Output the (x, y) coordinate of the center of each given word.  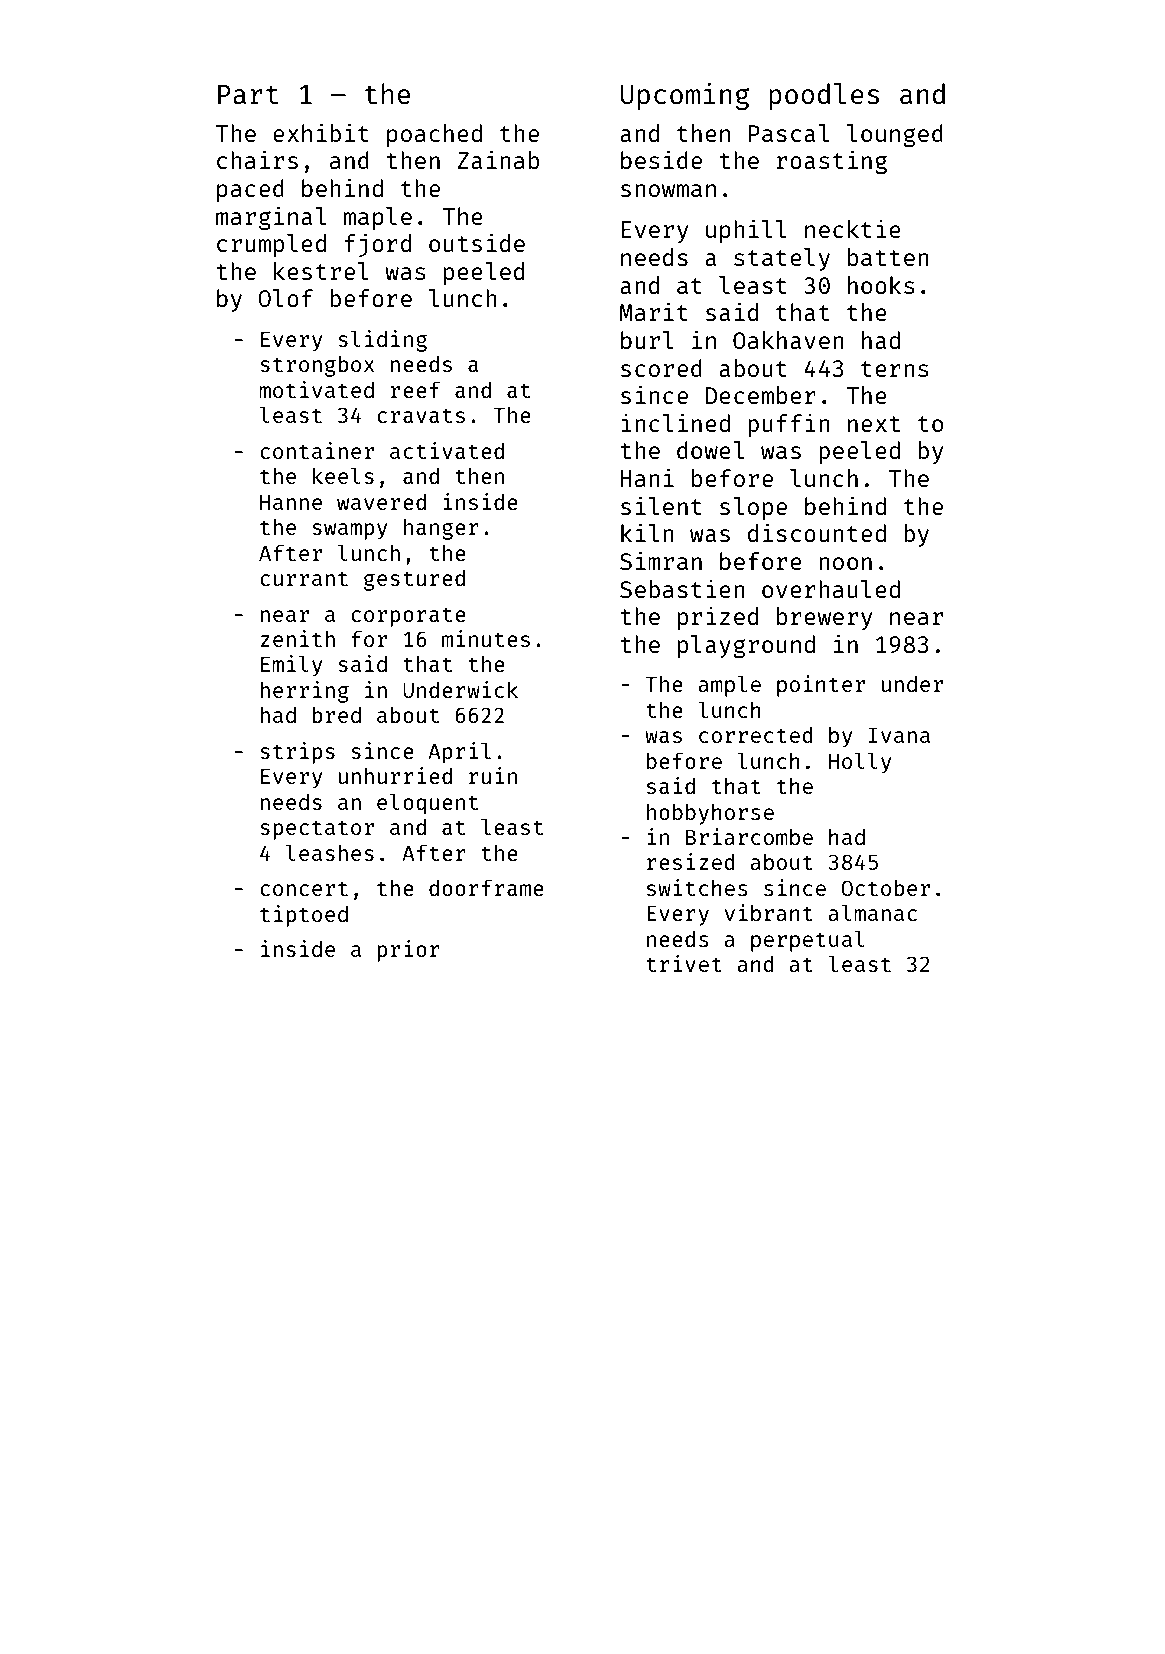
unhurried (395, 775)
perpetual (808, 941)
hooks (881, 285)
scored (661, 368)
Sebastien (682, 588)
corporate (408, 617)
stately (782, 259)
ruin (493, 775)
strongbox (317, 366)
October (885, 887)
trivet (684, 963)
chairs (257, 159)
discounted (817, 532)
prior (408, 951)
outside (477, 242)
